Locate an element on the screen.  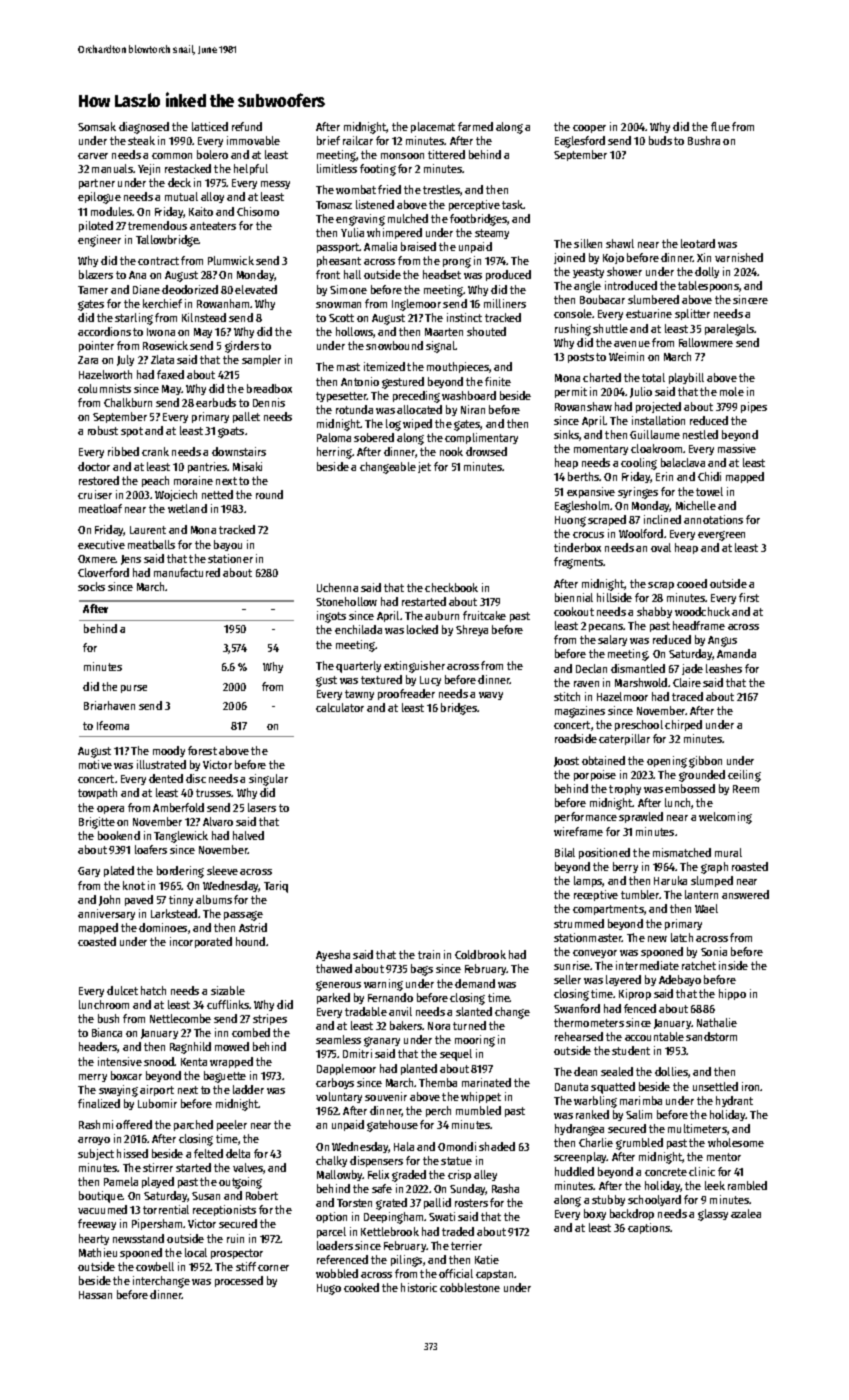
cooed is located at coordinates (692, 583).
